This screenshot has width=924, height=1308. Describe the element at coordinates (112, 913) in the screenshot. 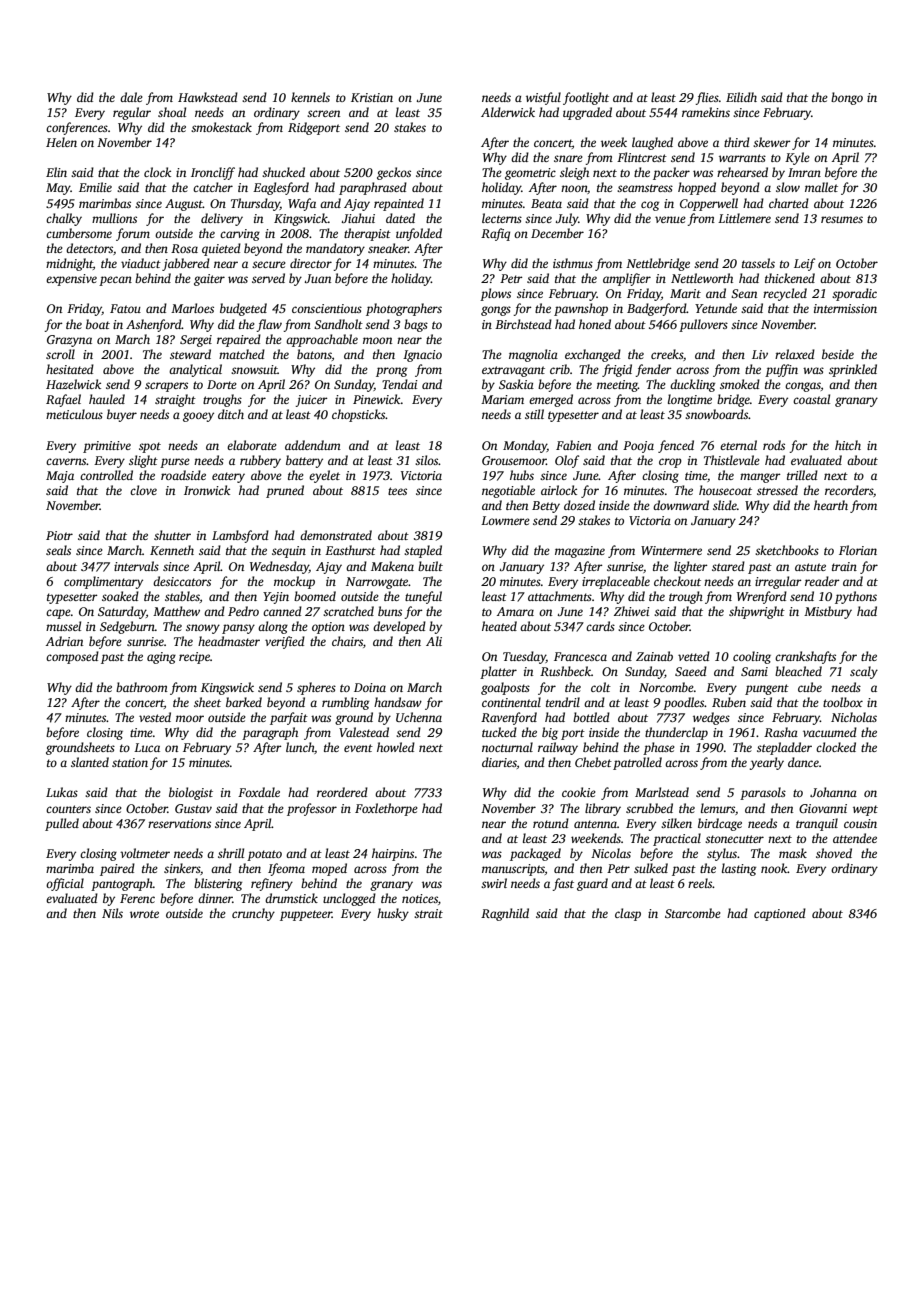

I see `Nils` at that location.
